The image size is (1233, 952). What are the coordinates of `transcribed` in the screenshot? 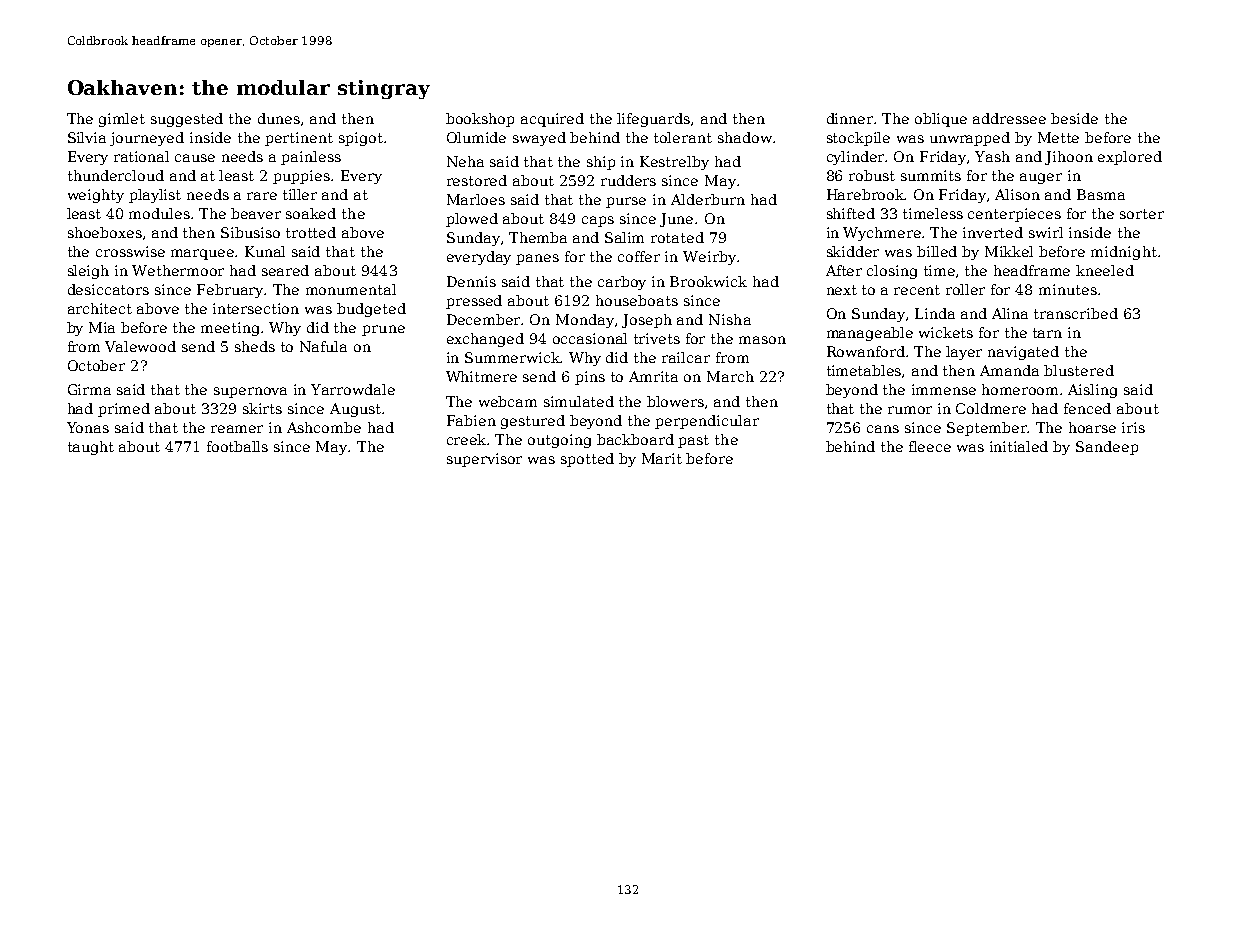 It's located at (1076, 313).
